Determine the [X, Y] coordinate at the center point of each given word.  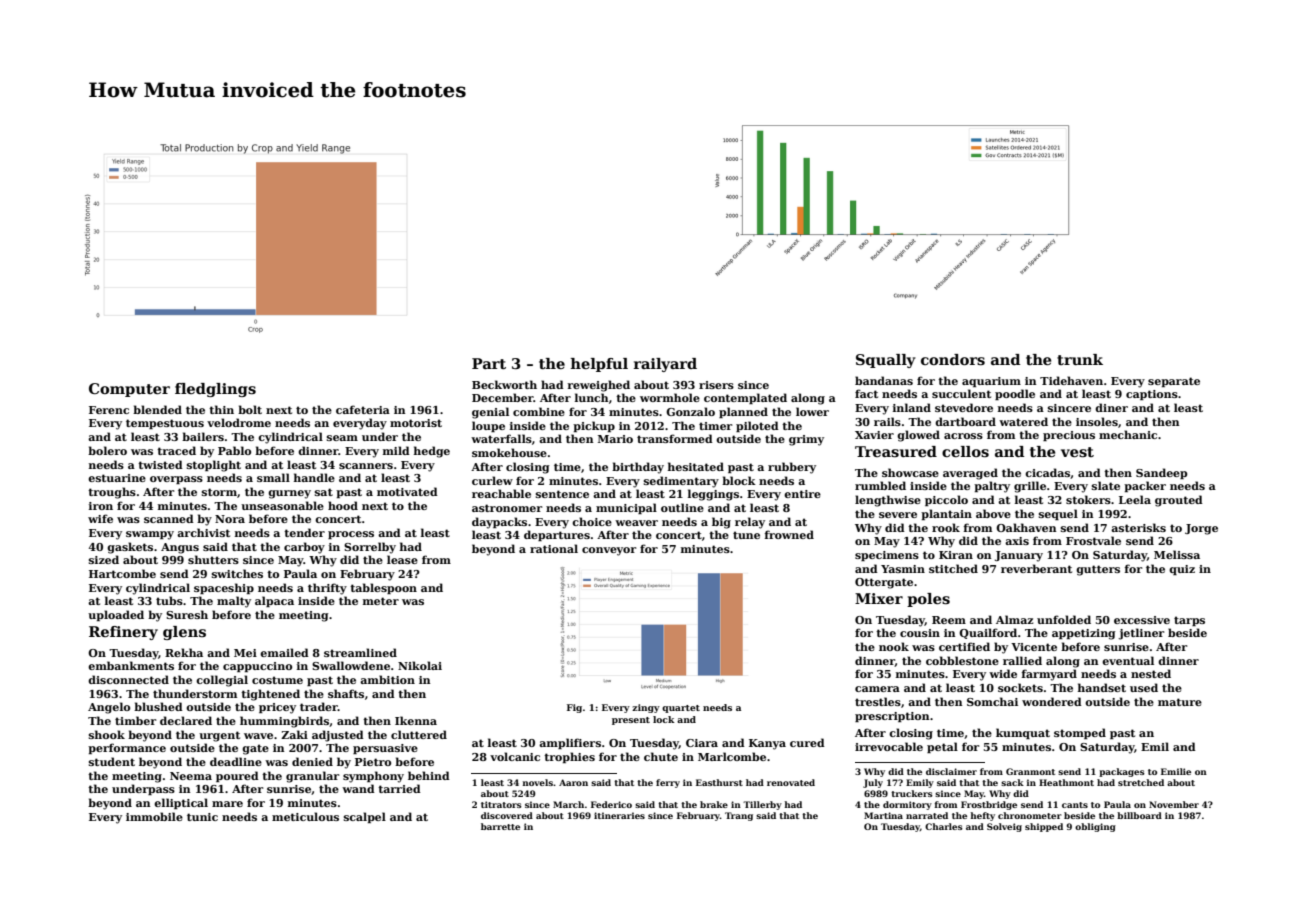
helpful [599, 365]
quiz [1182, 570]
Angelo [109, 708]
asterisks [1138, 527]
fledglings [215, 390]
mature [1180, 702]
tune [746, 535]
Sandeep [1161, 473]
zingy [646, 708]
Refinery [123, 633]
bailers [203, 436]
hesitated [696, 466]
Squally [886, 361]
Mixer [879, 598]
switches [237, 573]
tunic [202, 817]
